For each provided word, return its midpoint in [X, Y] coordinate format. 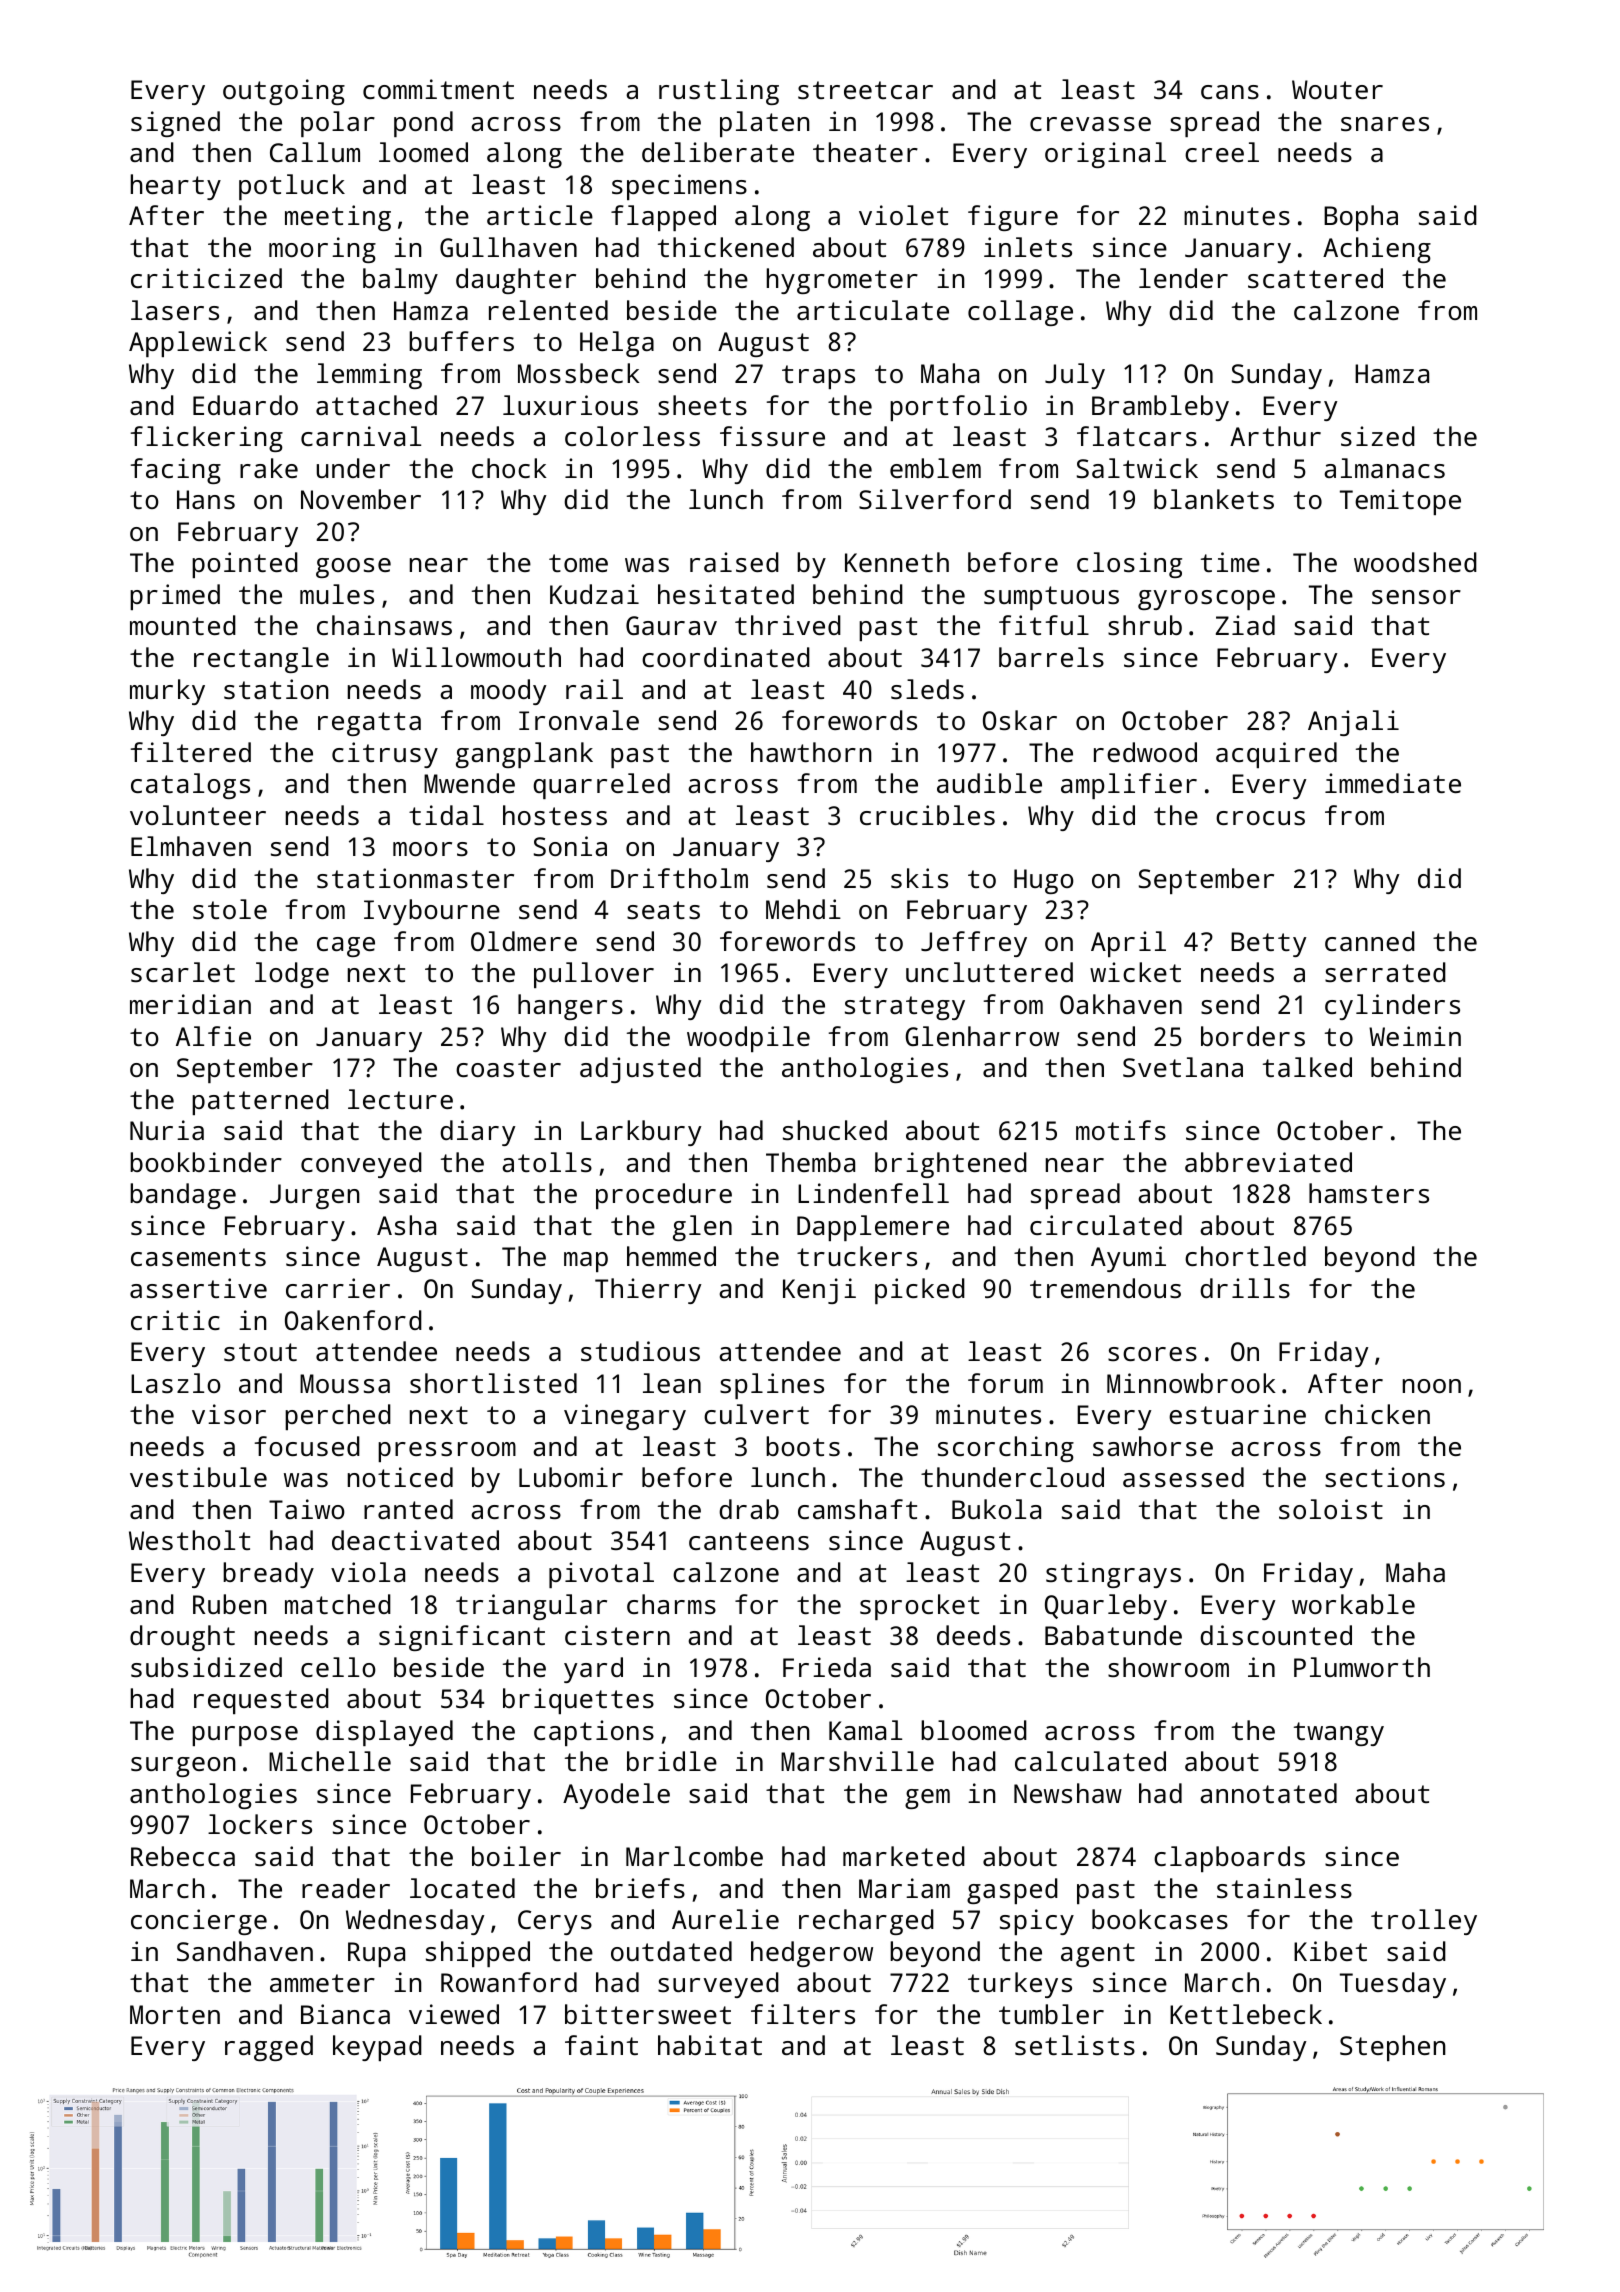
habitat [710, 2045]
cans [1230, 92]
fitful [1044, 625]
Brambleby [1160, 408]
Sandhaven [245, 1951]
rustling [719, 92]
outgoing [284, 92]
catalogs [190, 786]
